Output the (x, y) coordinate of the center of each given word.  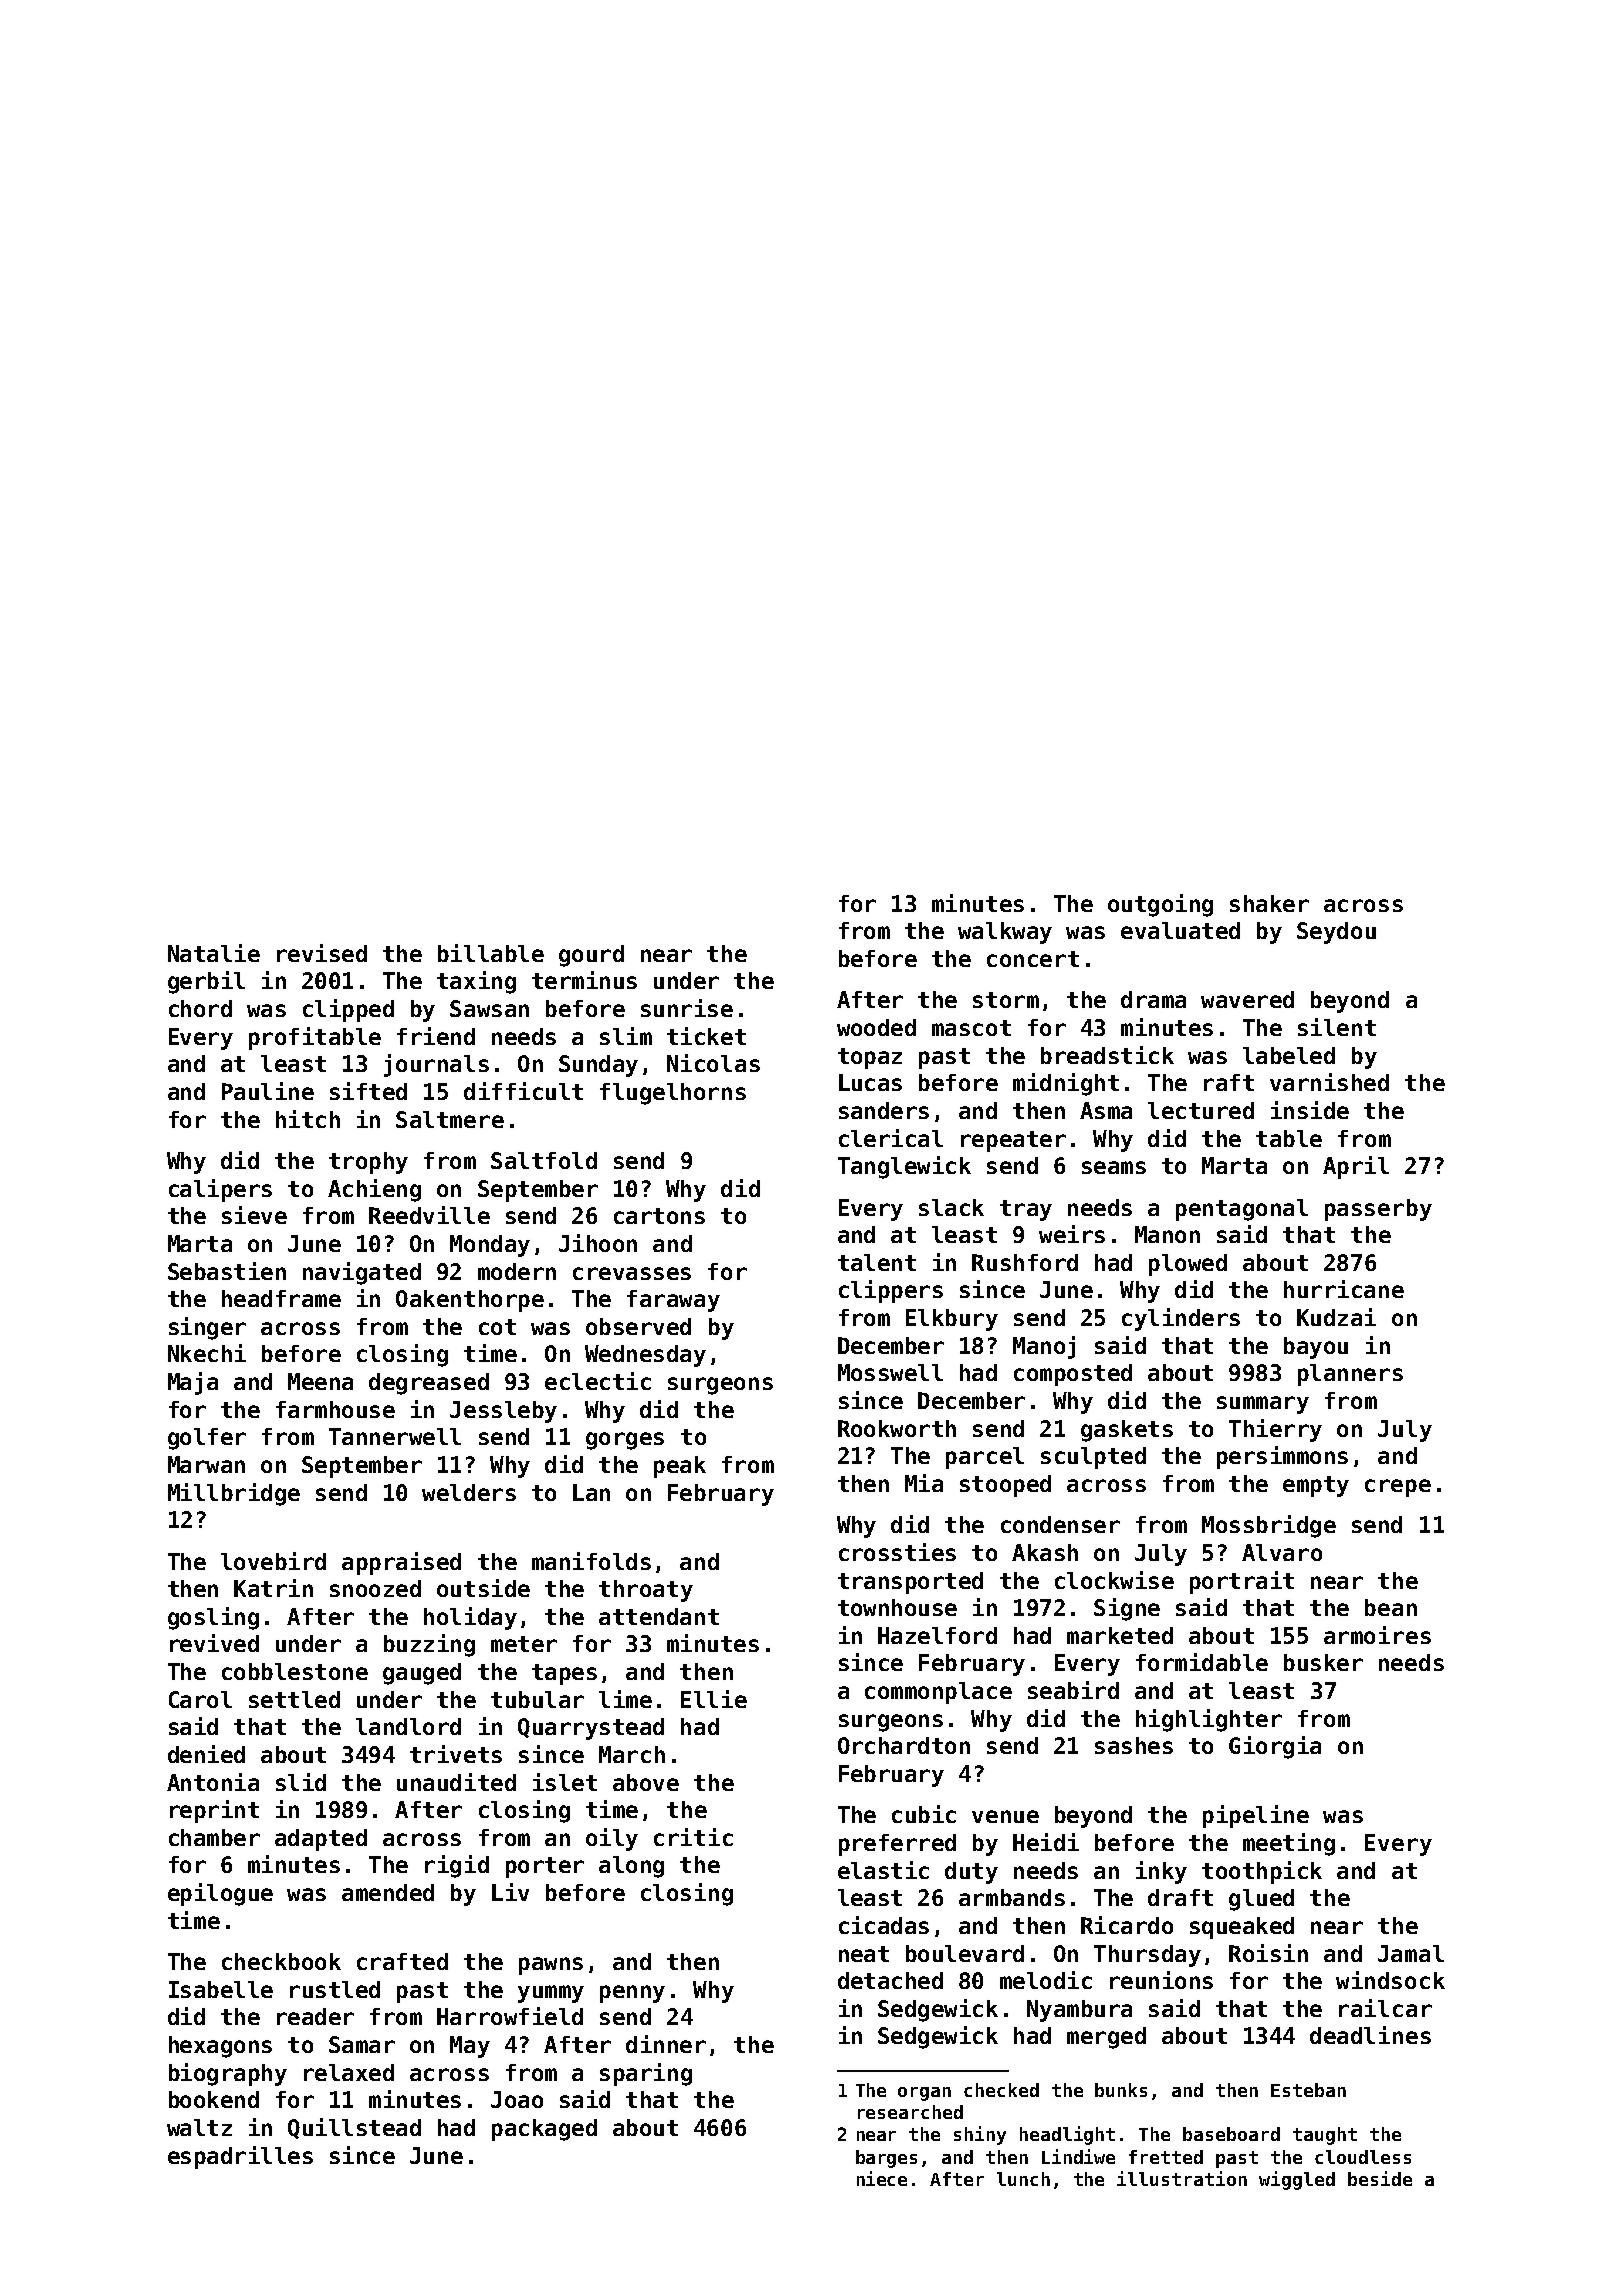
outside (483, 1588)
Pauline (268, 1091)
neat (864, 1954)
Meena (320, 1381)
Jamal (1411, 1953)
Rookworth (897, 1428)
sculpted (1093, 1458)
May (470, 2047)
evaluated (1180, 930)
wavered (1247, 999)
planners (1350, 1375)
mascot (971, 1028)
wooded (876, 1027)
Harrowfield (510, 2016)
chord (200, 1008)
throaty (646, 1591)
